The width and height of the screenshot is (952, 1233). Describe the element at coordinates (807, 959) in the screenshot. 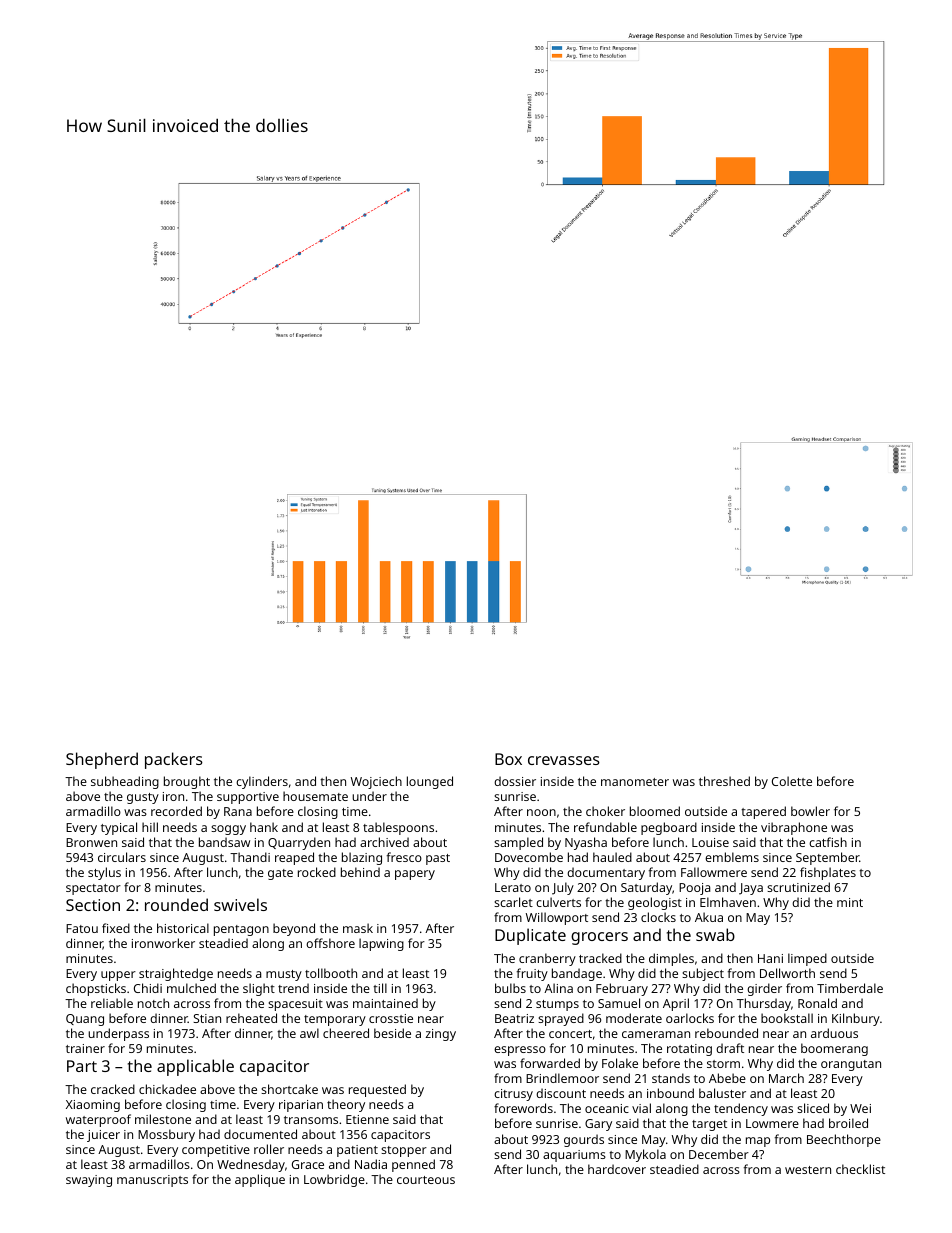

I see `limped` at that location.
